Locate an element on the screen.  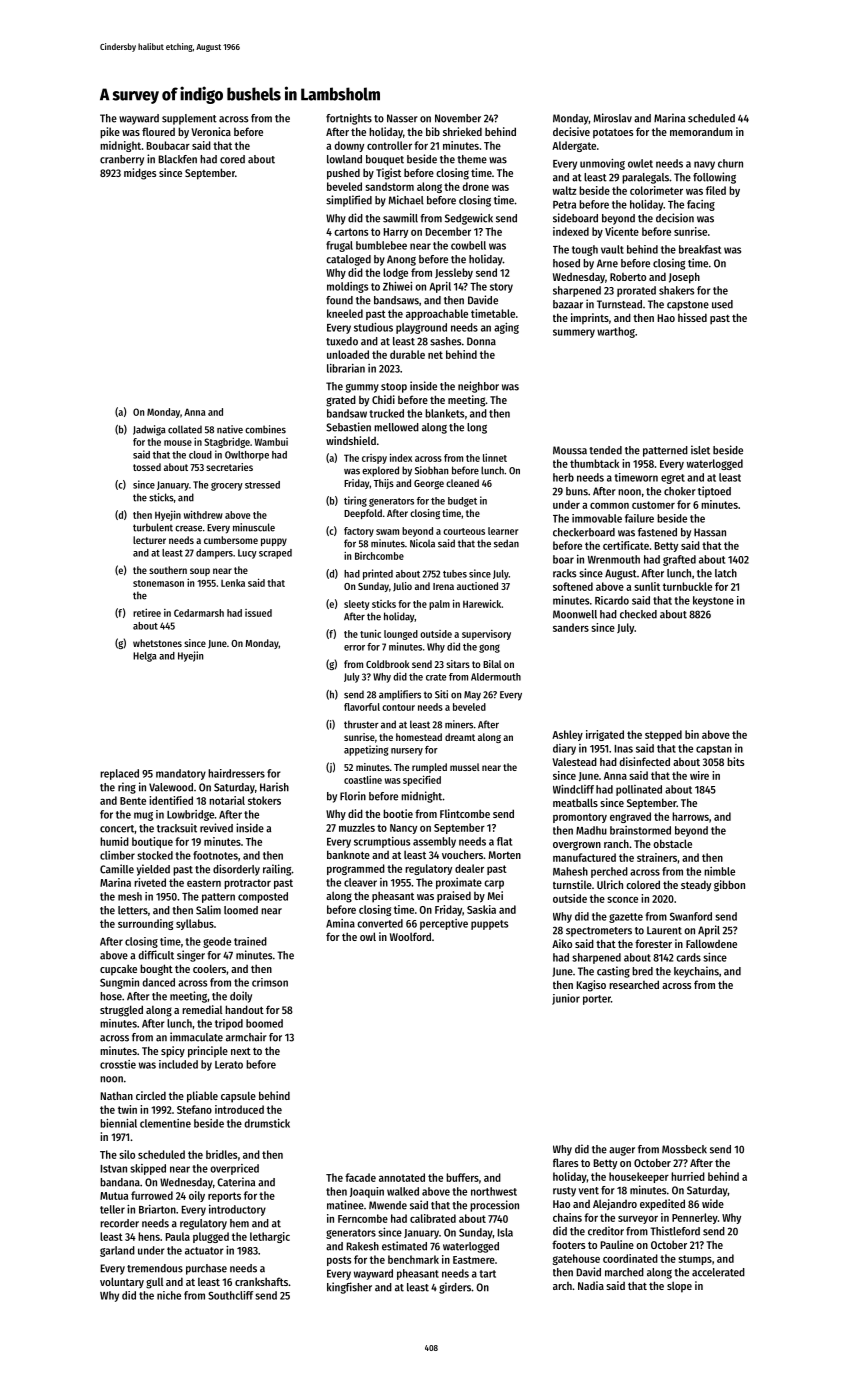
Nasser is located at coordinates (402, 118).
